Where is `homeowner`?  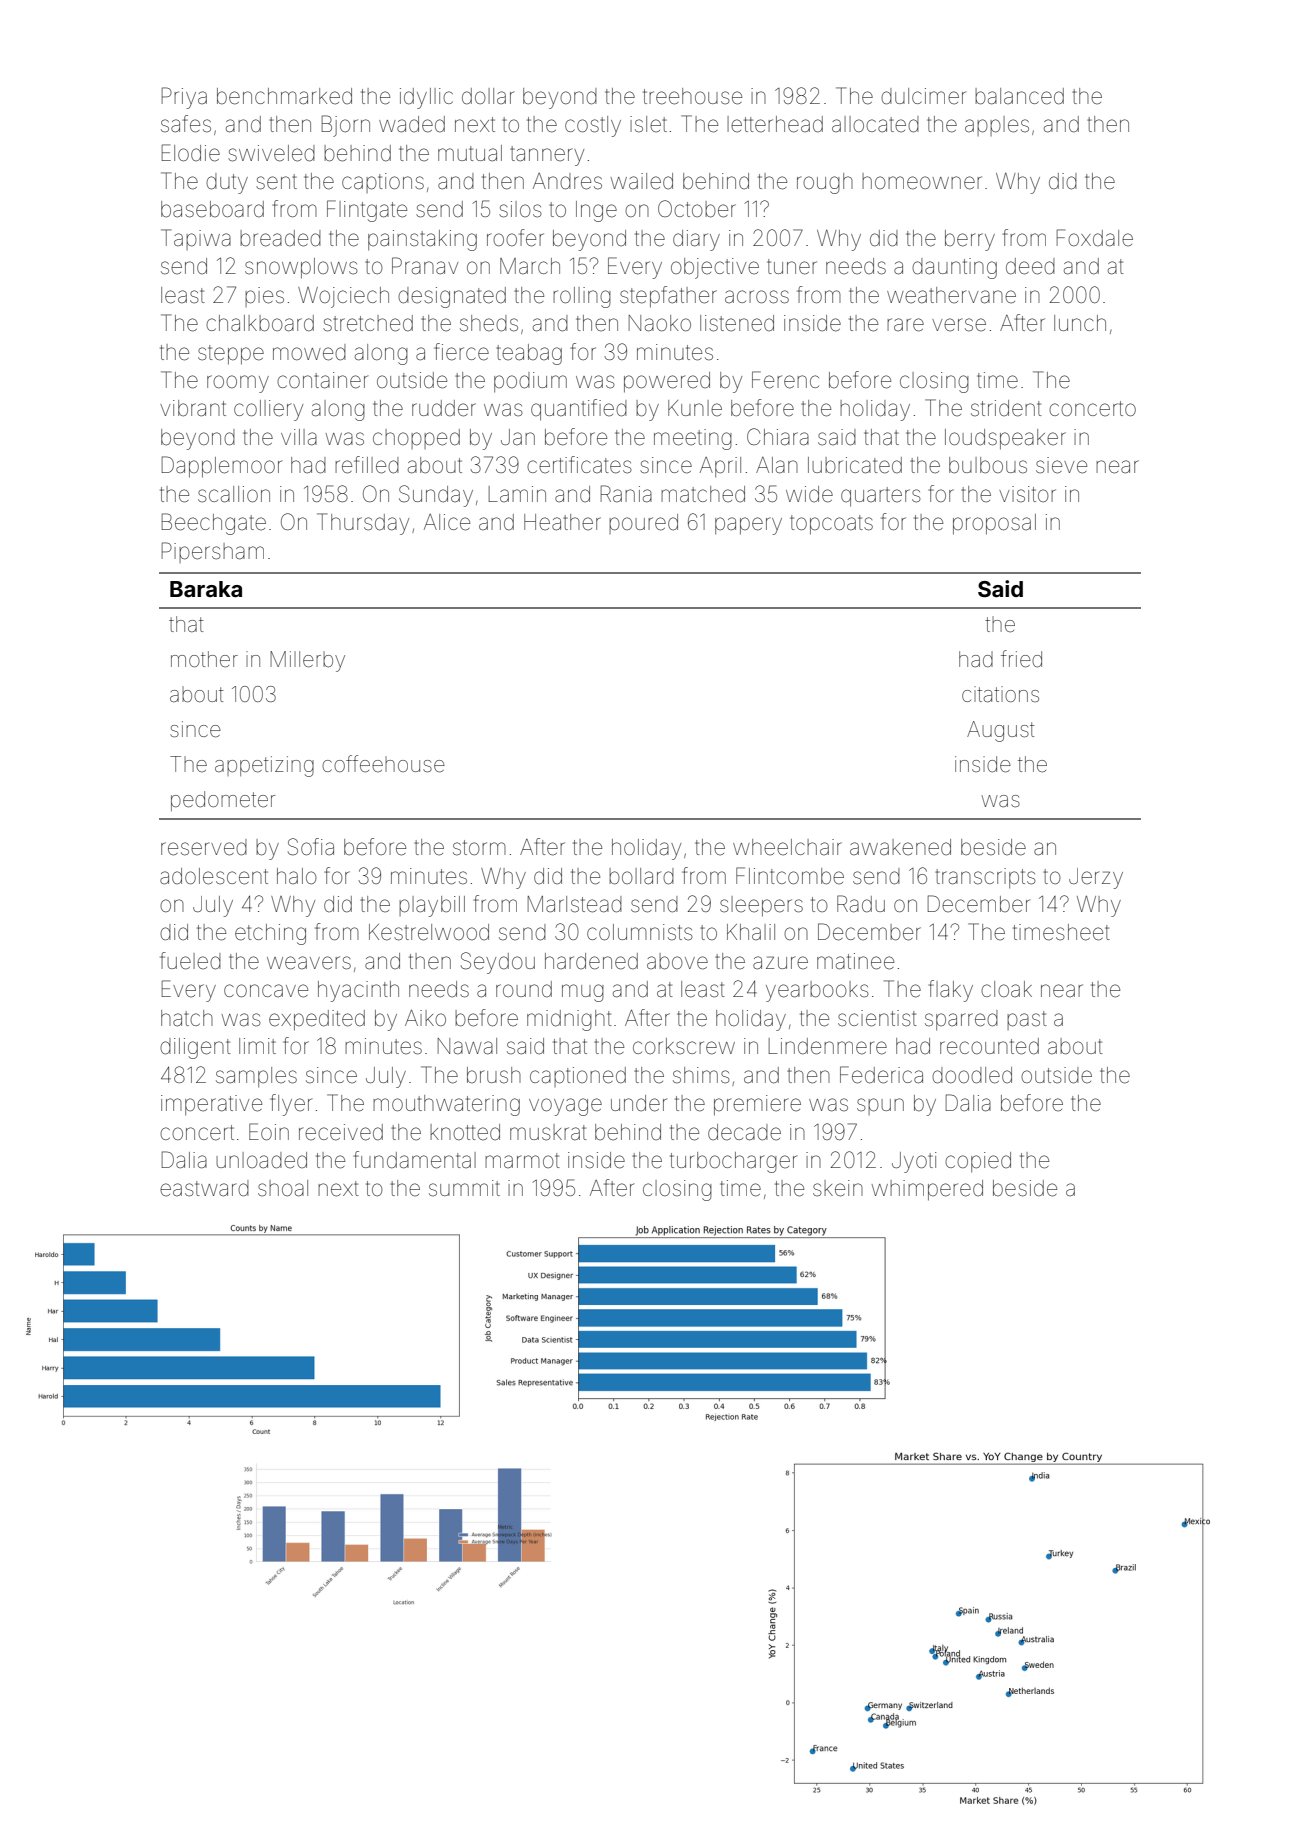
homeowner is located at coordinates (922, 181).
